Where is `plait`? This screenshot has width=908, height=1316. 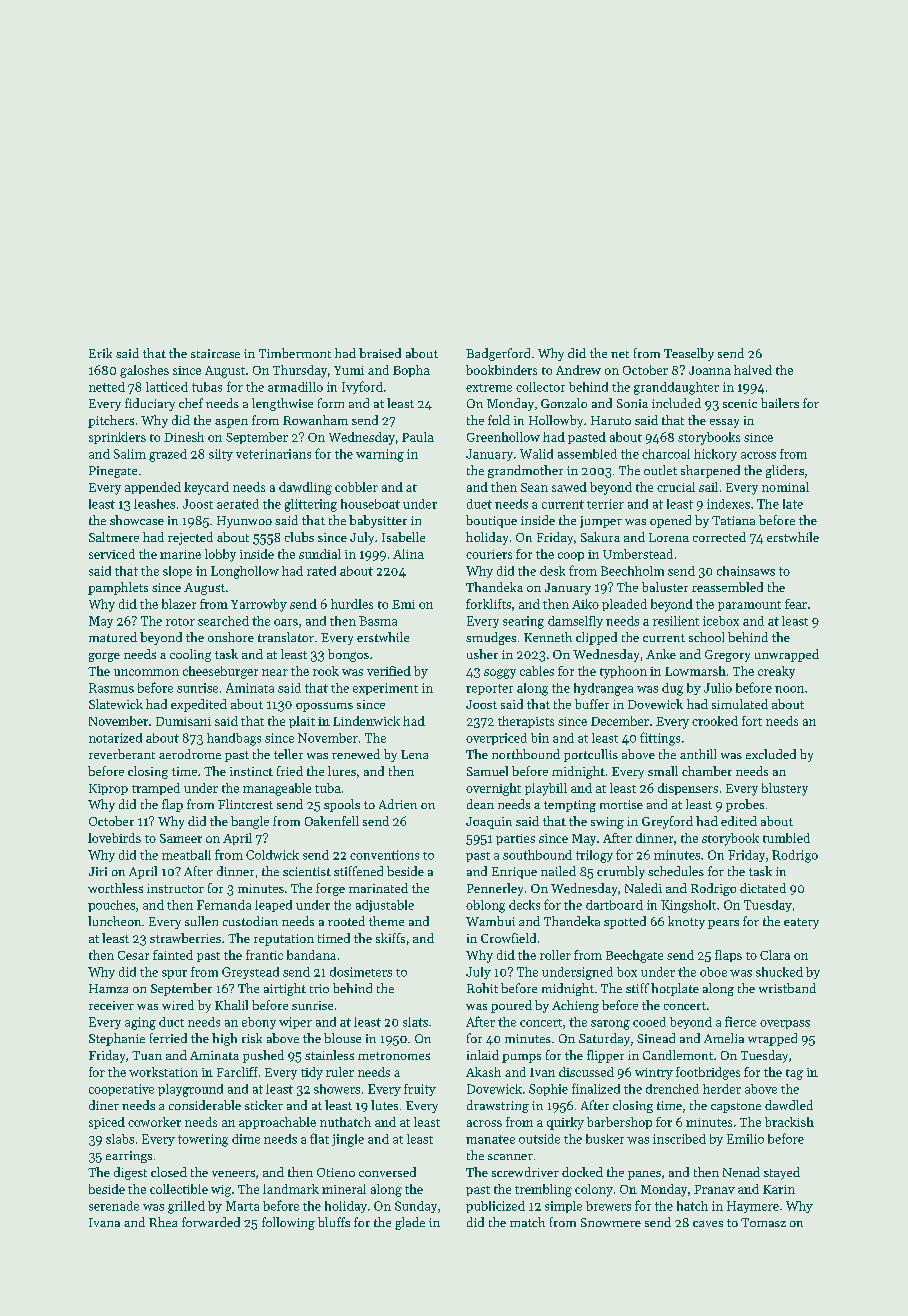
plait is located at coordinates (302, 722).
